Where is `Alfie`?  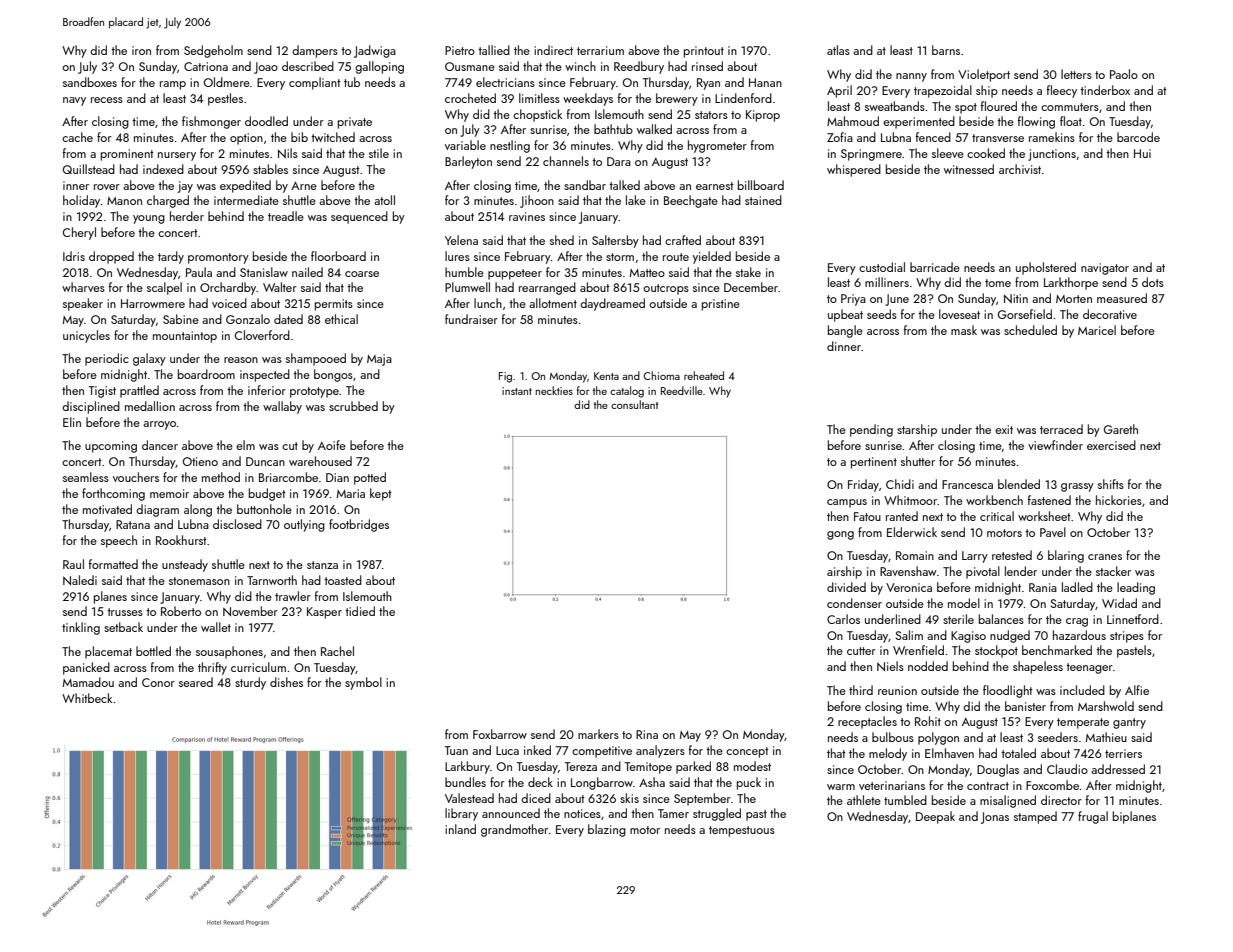 Alfie is located at coordinates (1137, 690).
